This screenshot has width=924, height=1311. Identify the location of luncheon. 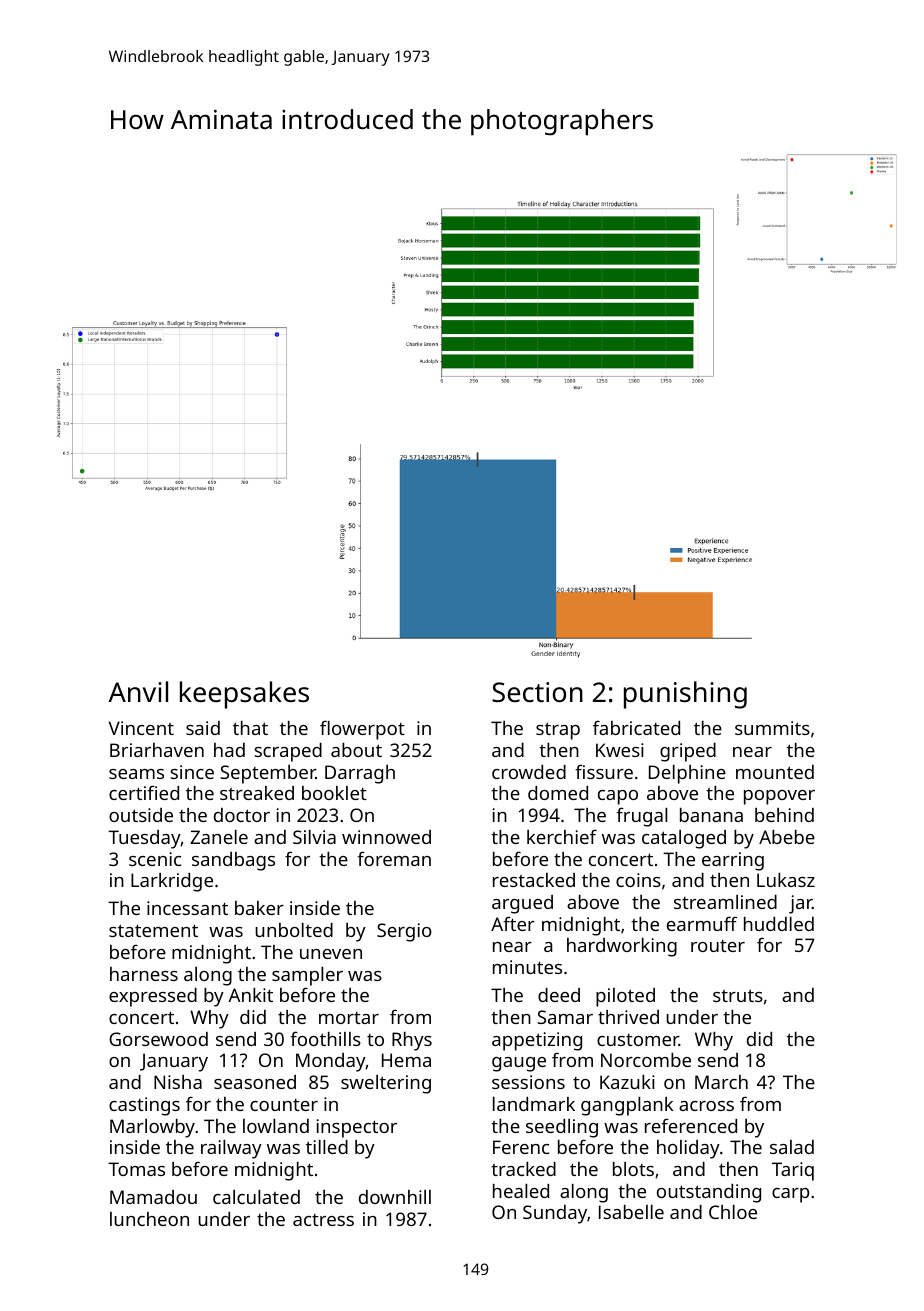
(149, 1219).
